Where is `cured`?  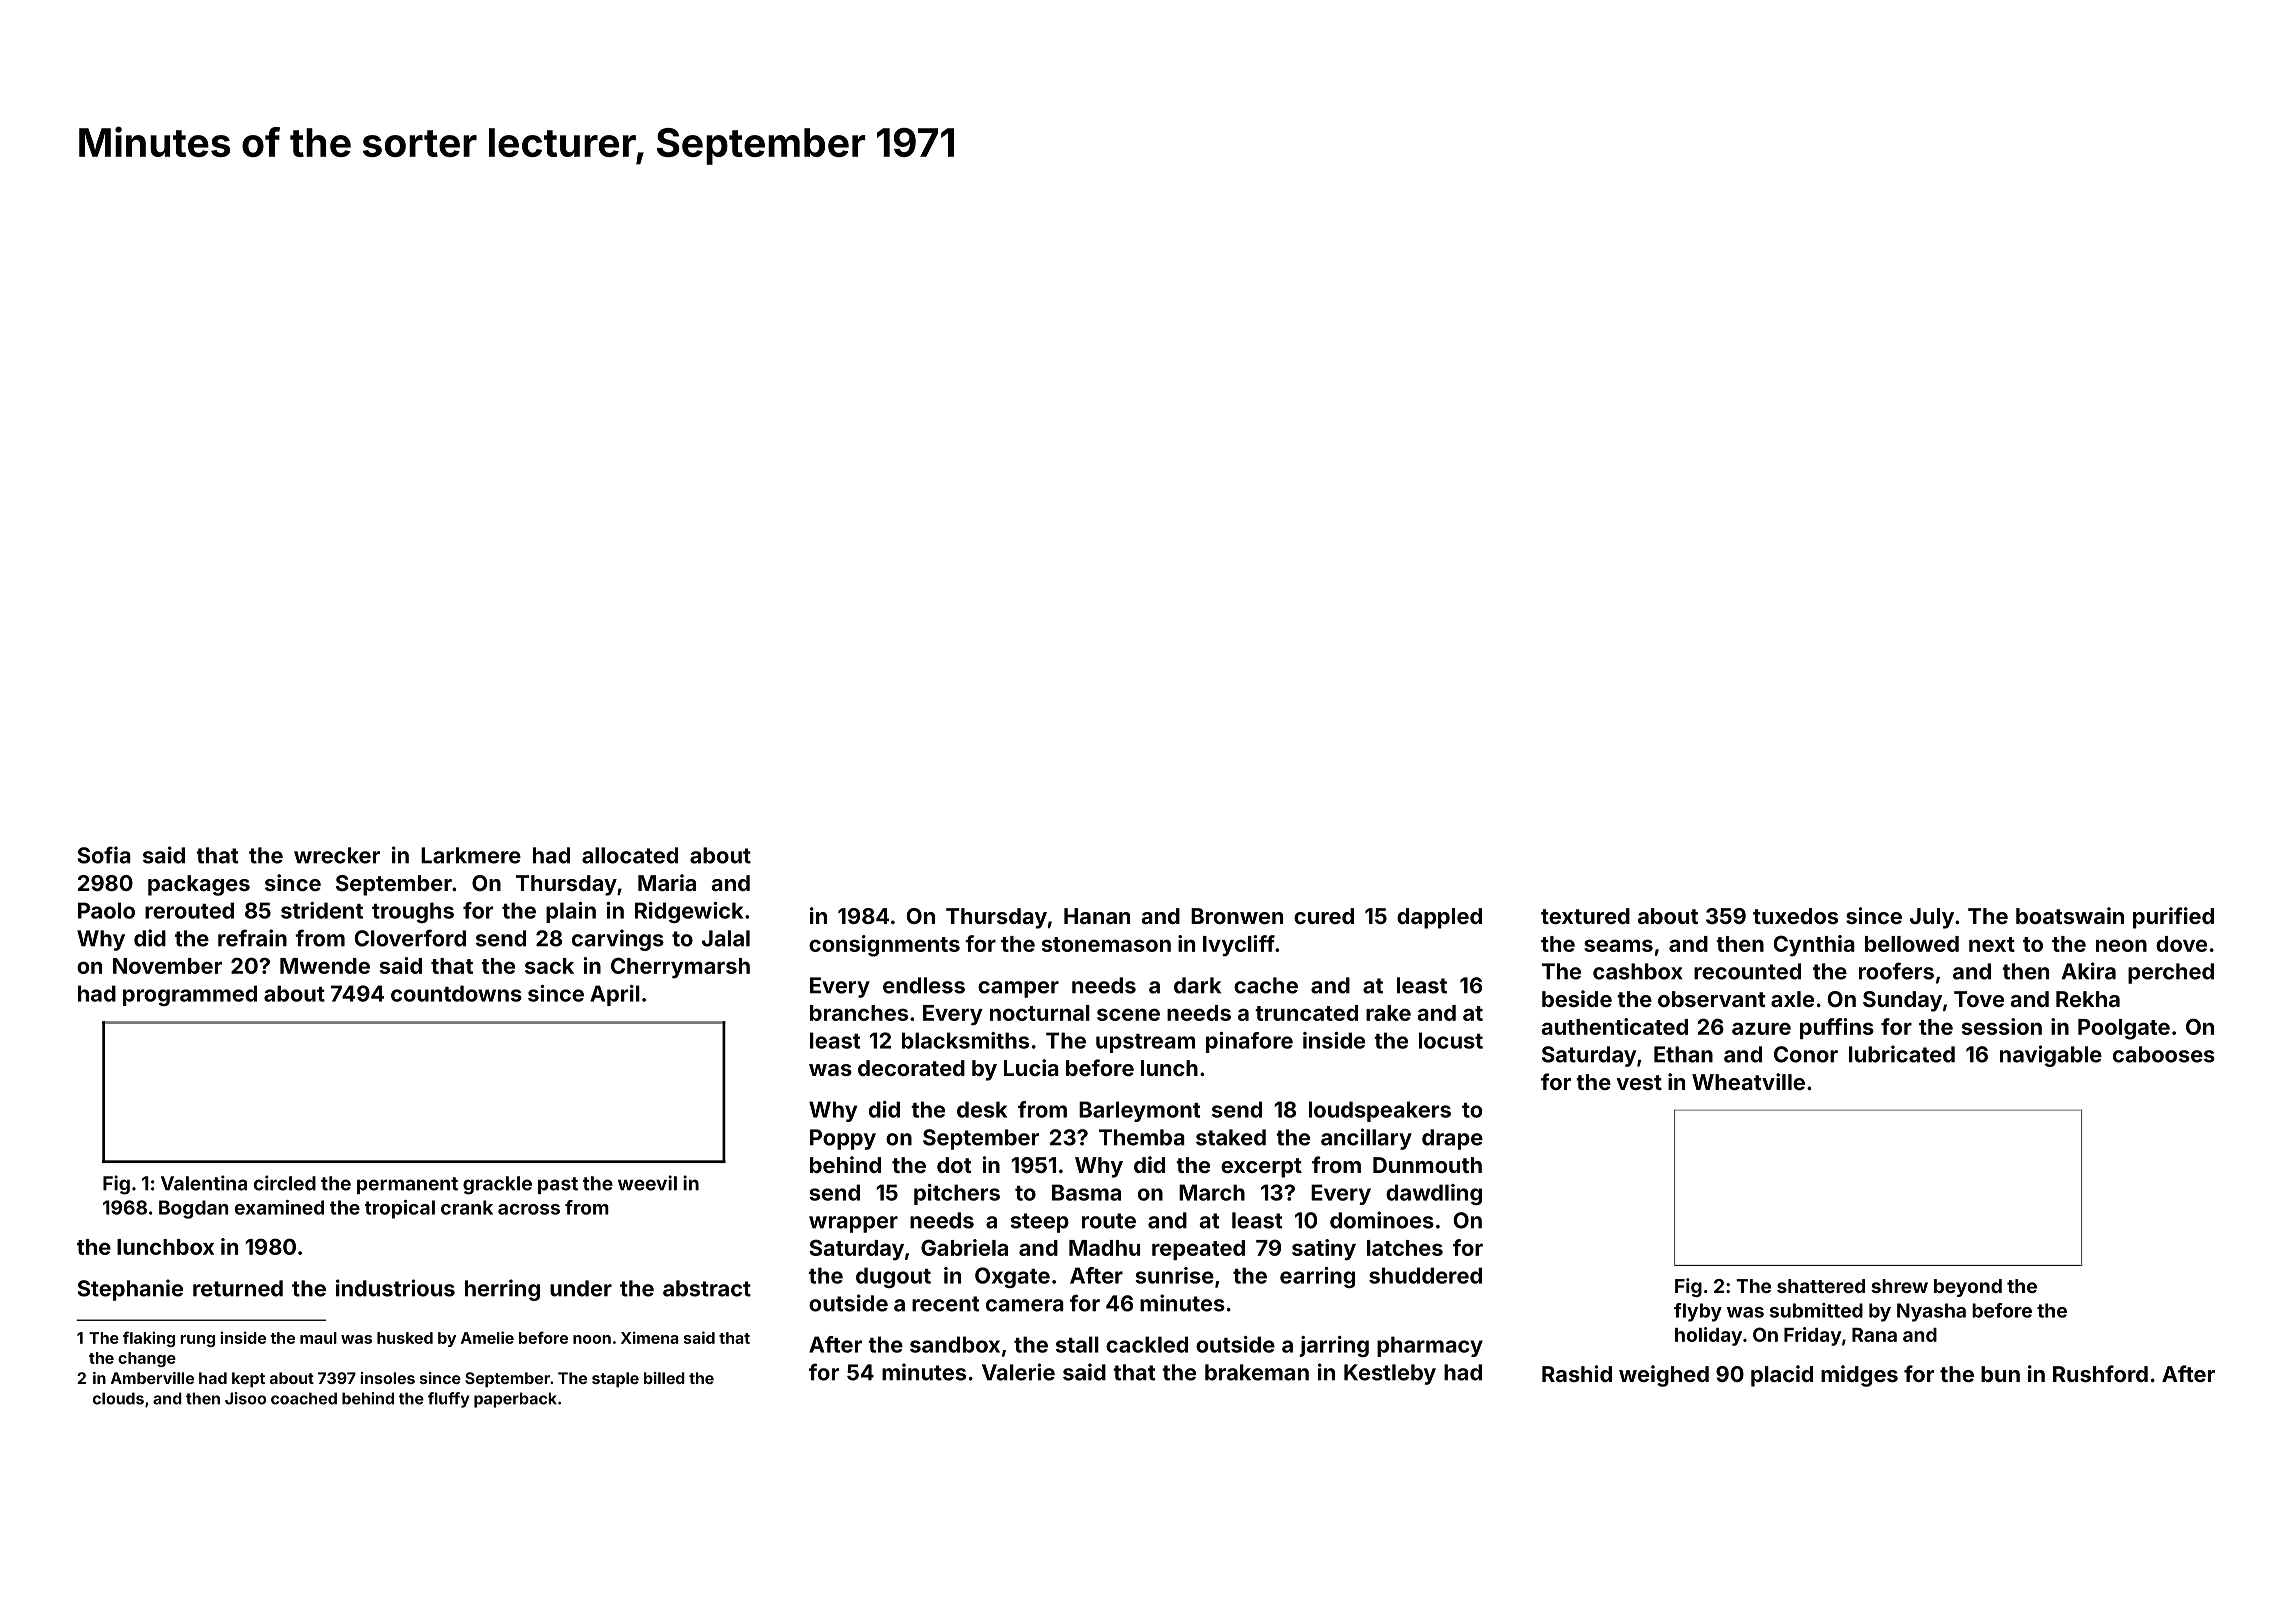
cured is located at coordinates (1324, 916).
